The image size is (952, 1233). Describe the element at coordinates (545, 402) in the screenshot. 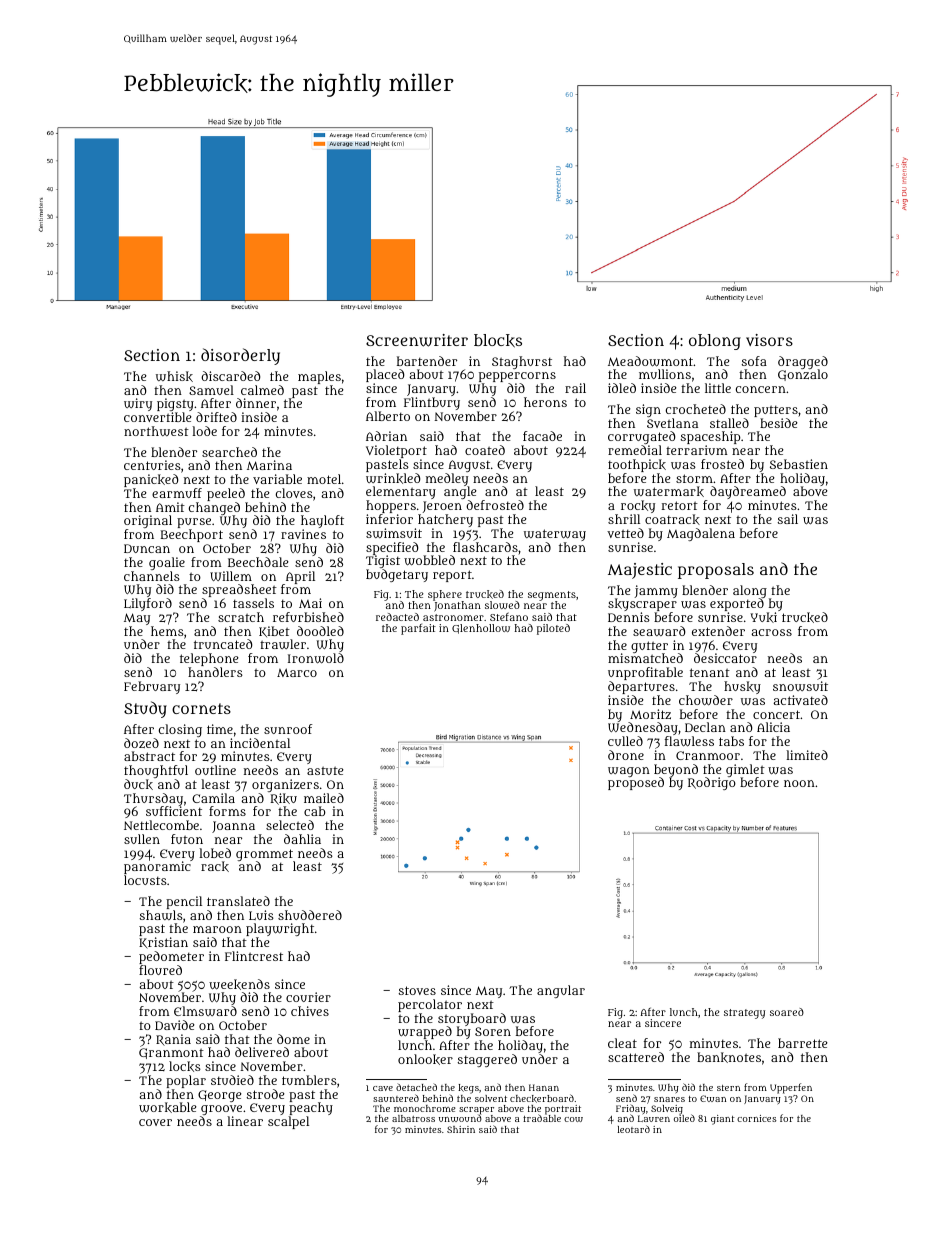

I see `herons` at that location.
